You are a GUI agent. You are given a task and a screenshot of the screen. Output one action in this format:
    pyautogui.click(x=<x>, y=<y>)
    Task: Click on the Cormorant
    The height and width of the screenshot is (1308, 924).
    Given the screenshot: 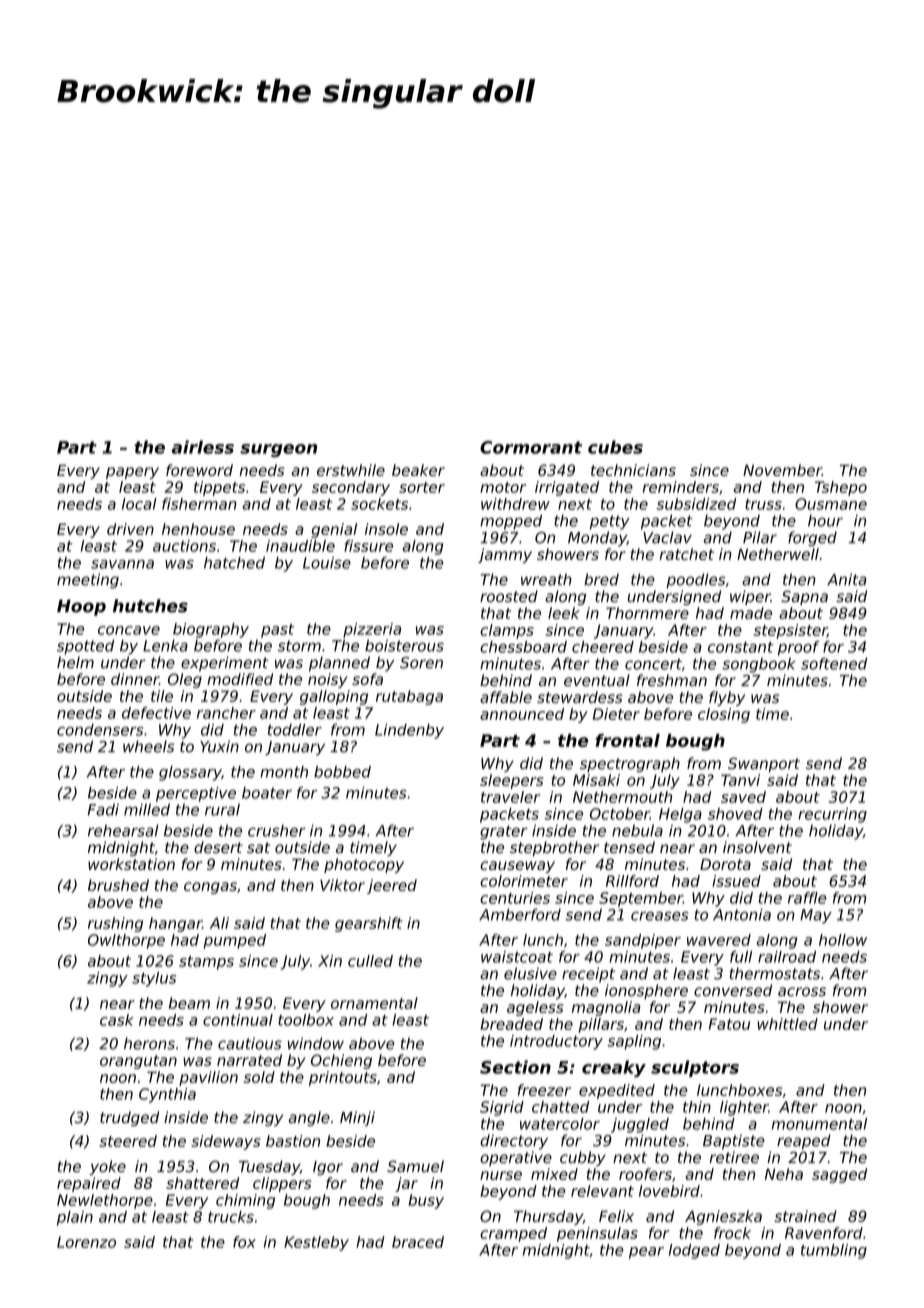 What is the action you would take?
    pyautogui.click(x=531, y=447)
